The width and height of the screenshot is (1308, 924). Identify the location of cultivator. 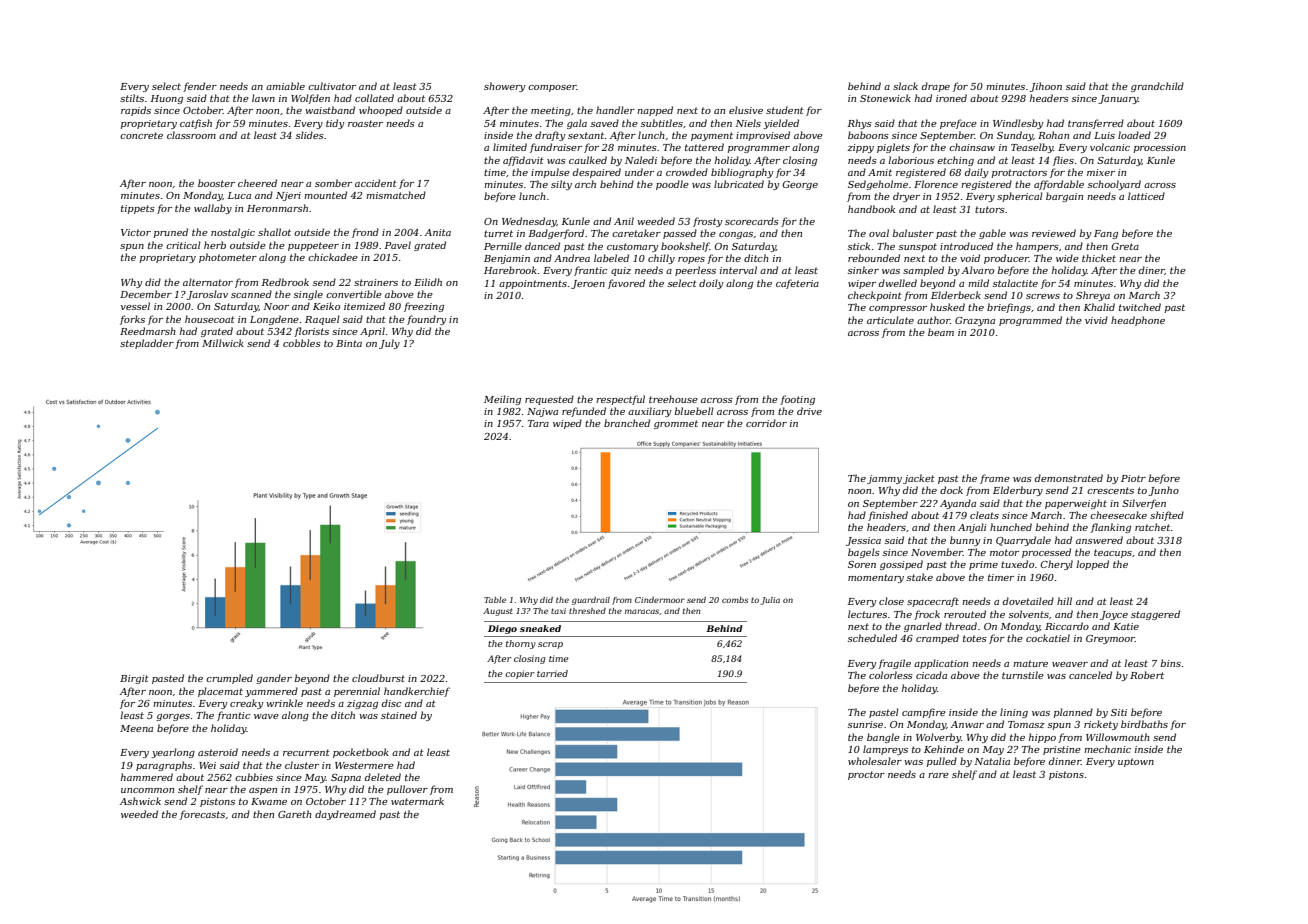
(332, 86).
